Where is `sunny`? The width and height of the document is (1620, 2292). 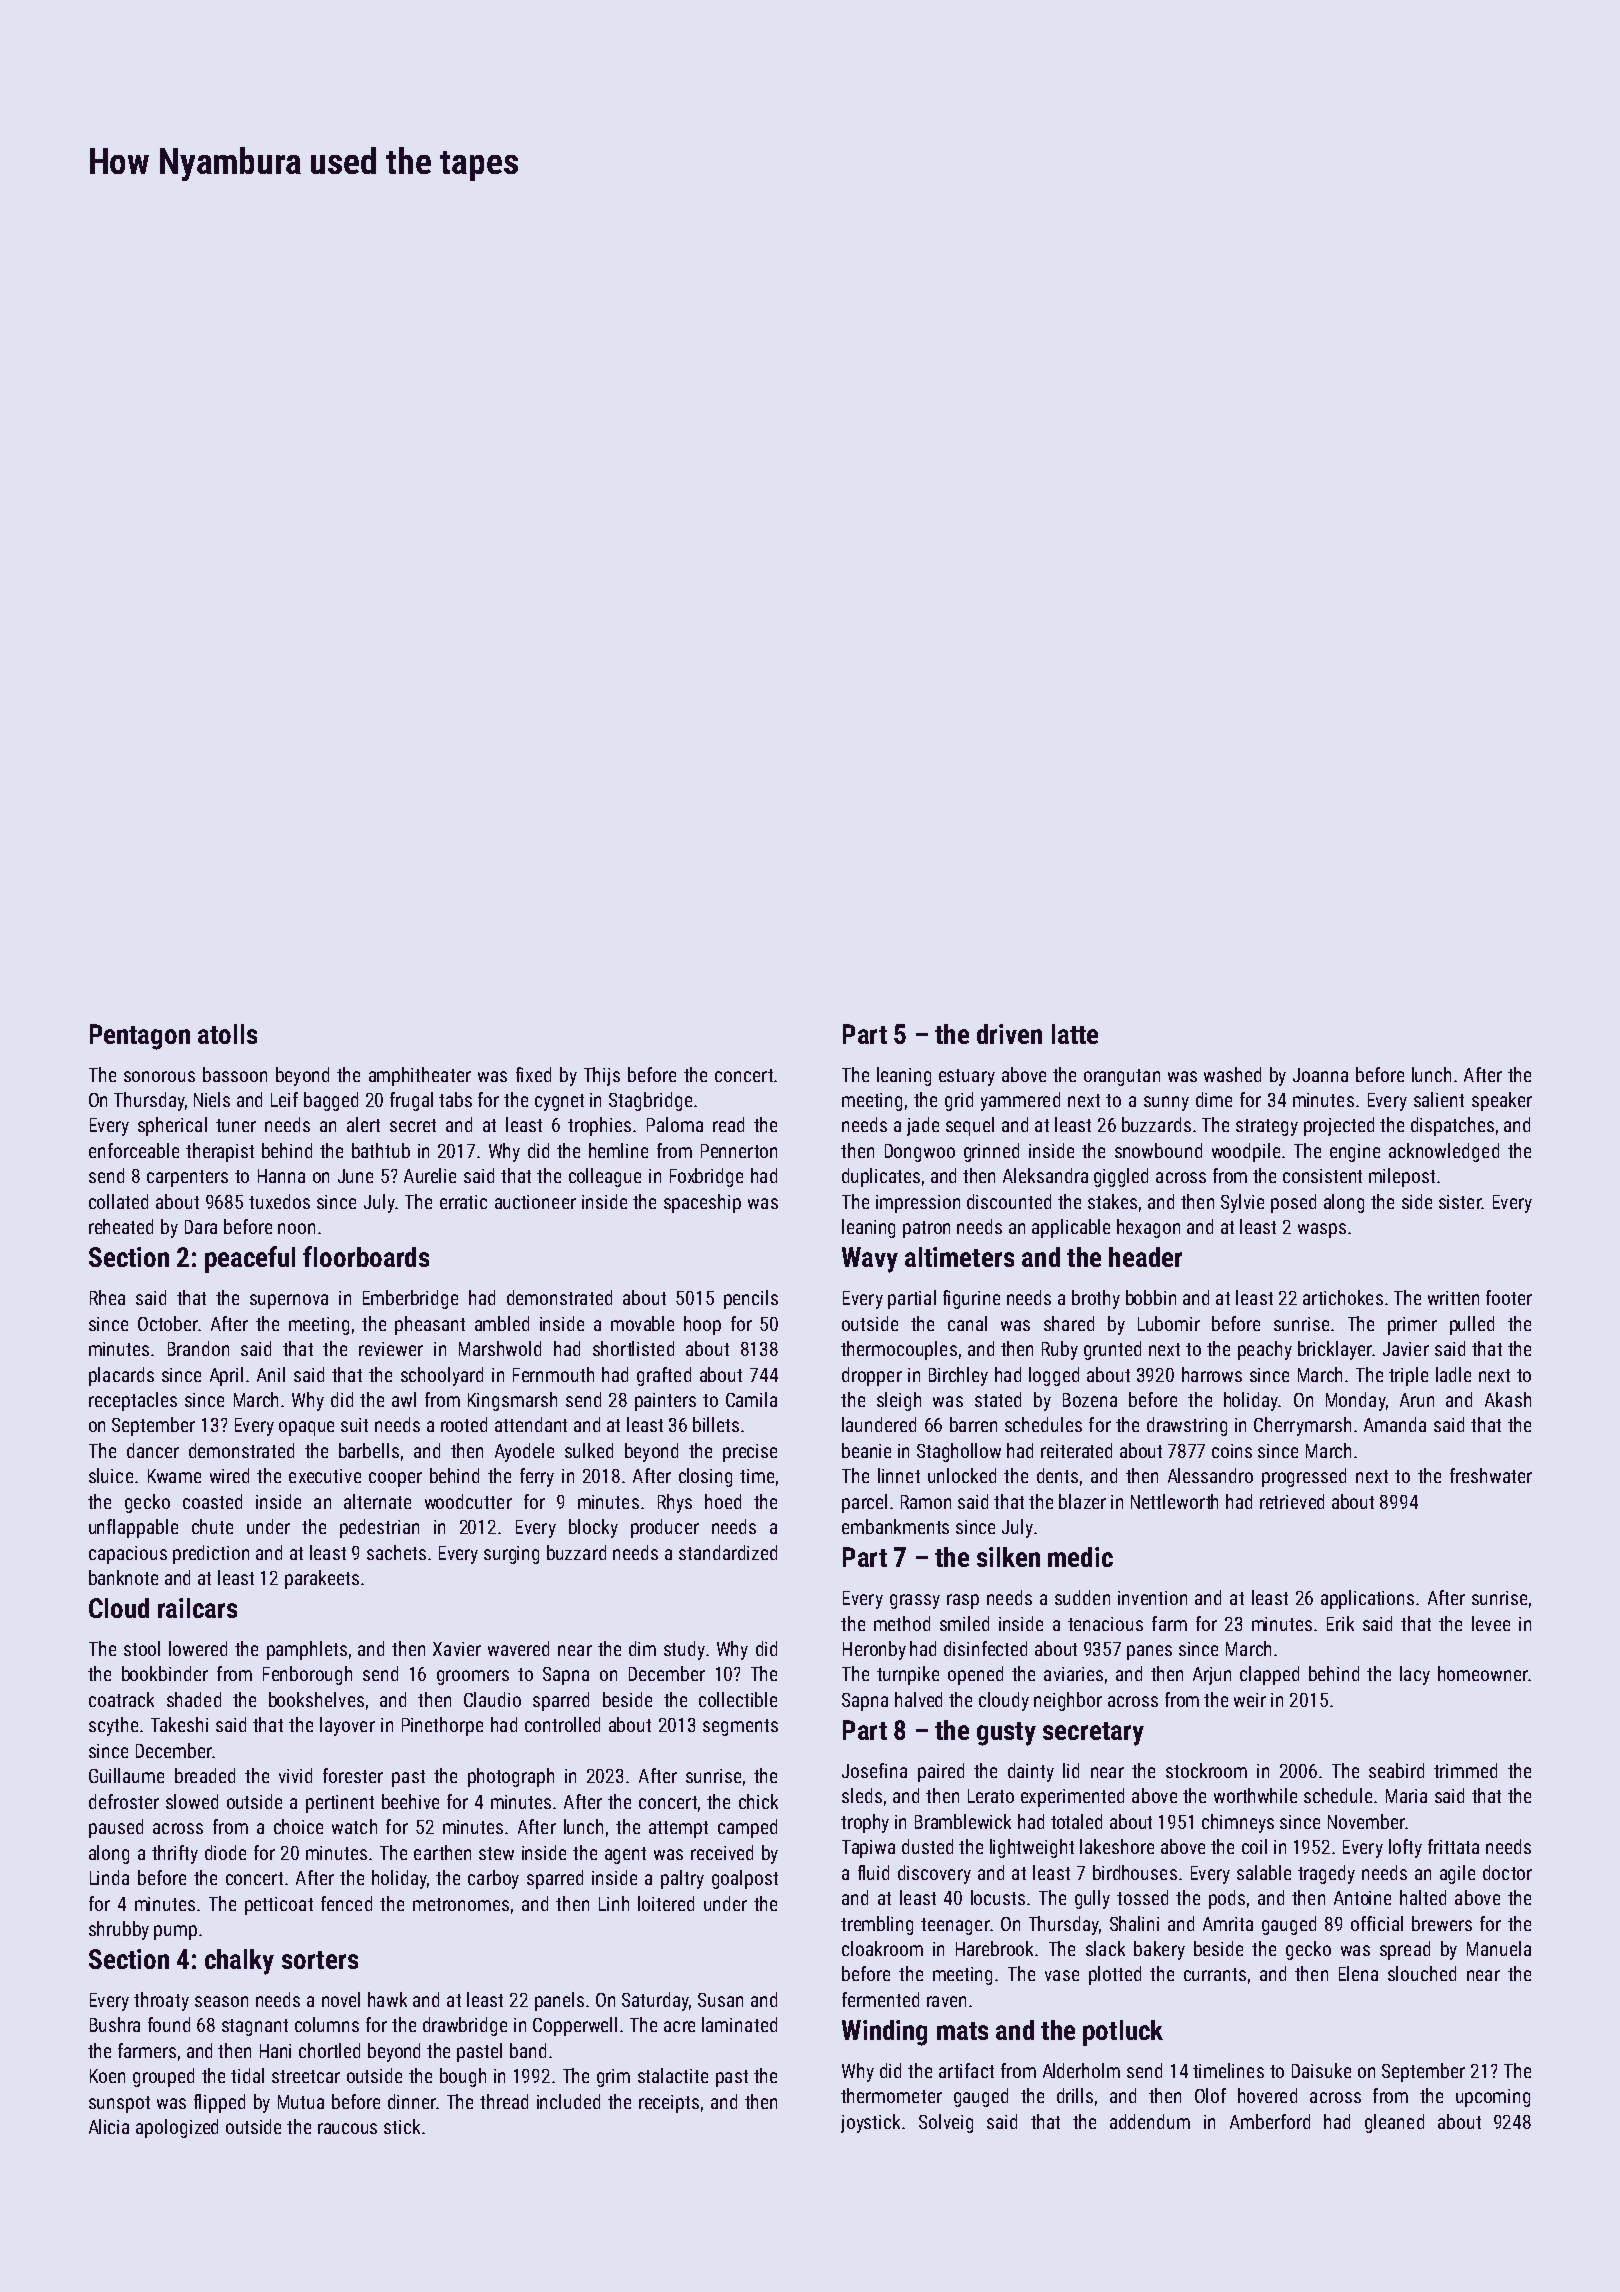 sunny is located at coordinates (1166, 1103).
